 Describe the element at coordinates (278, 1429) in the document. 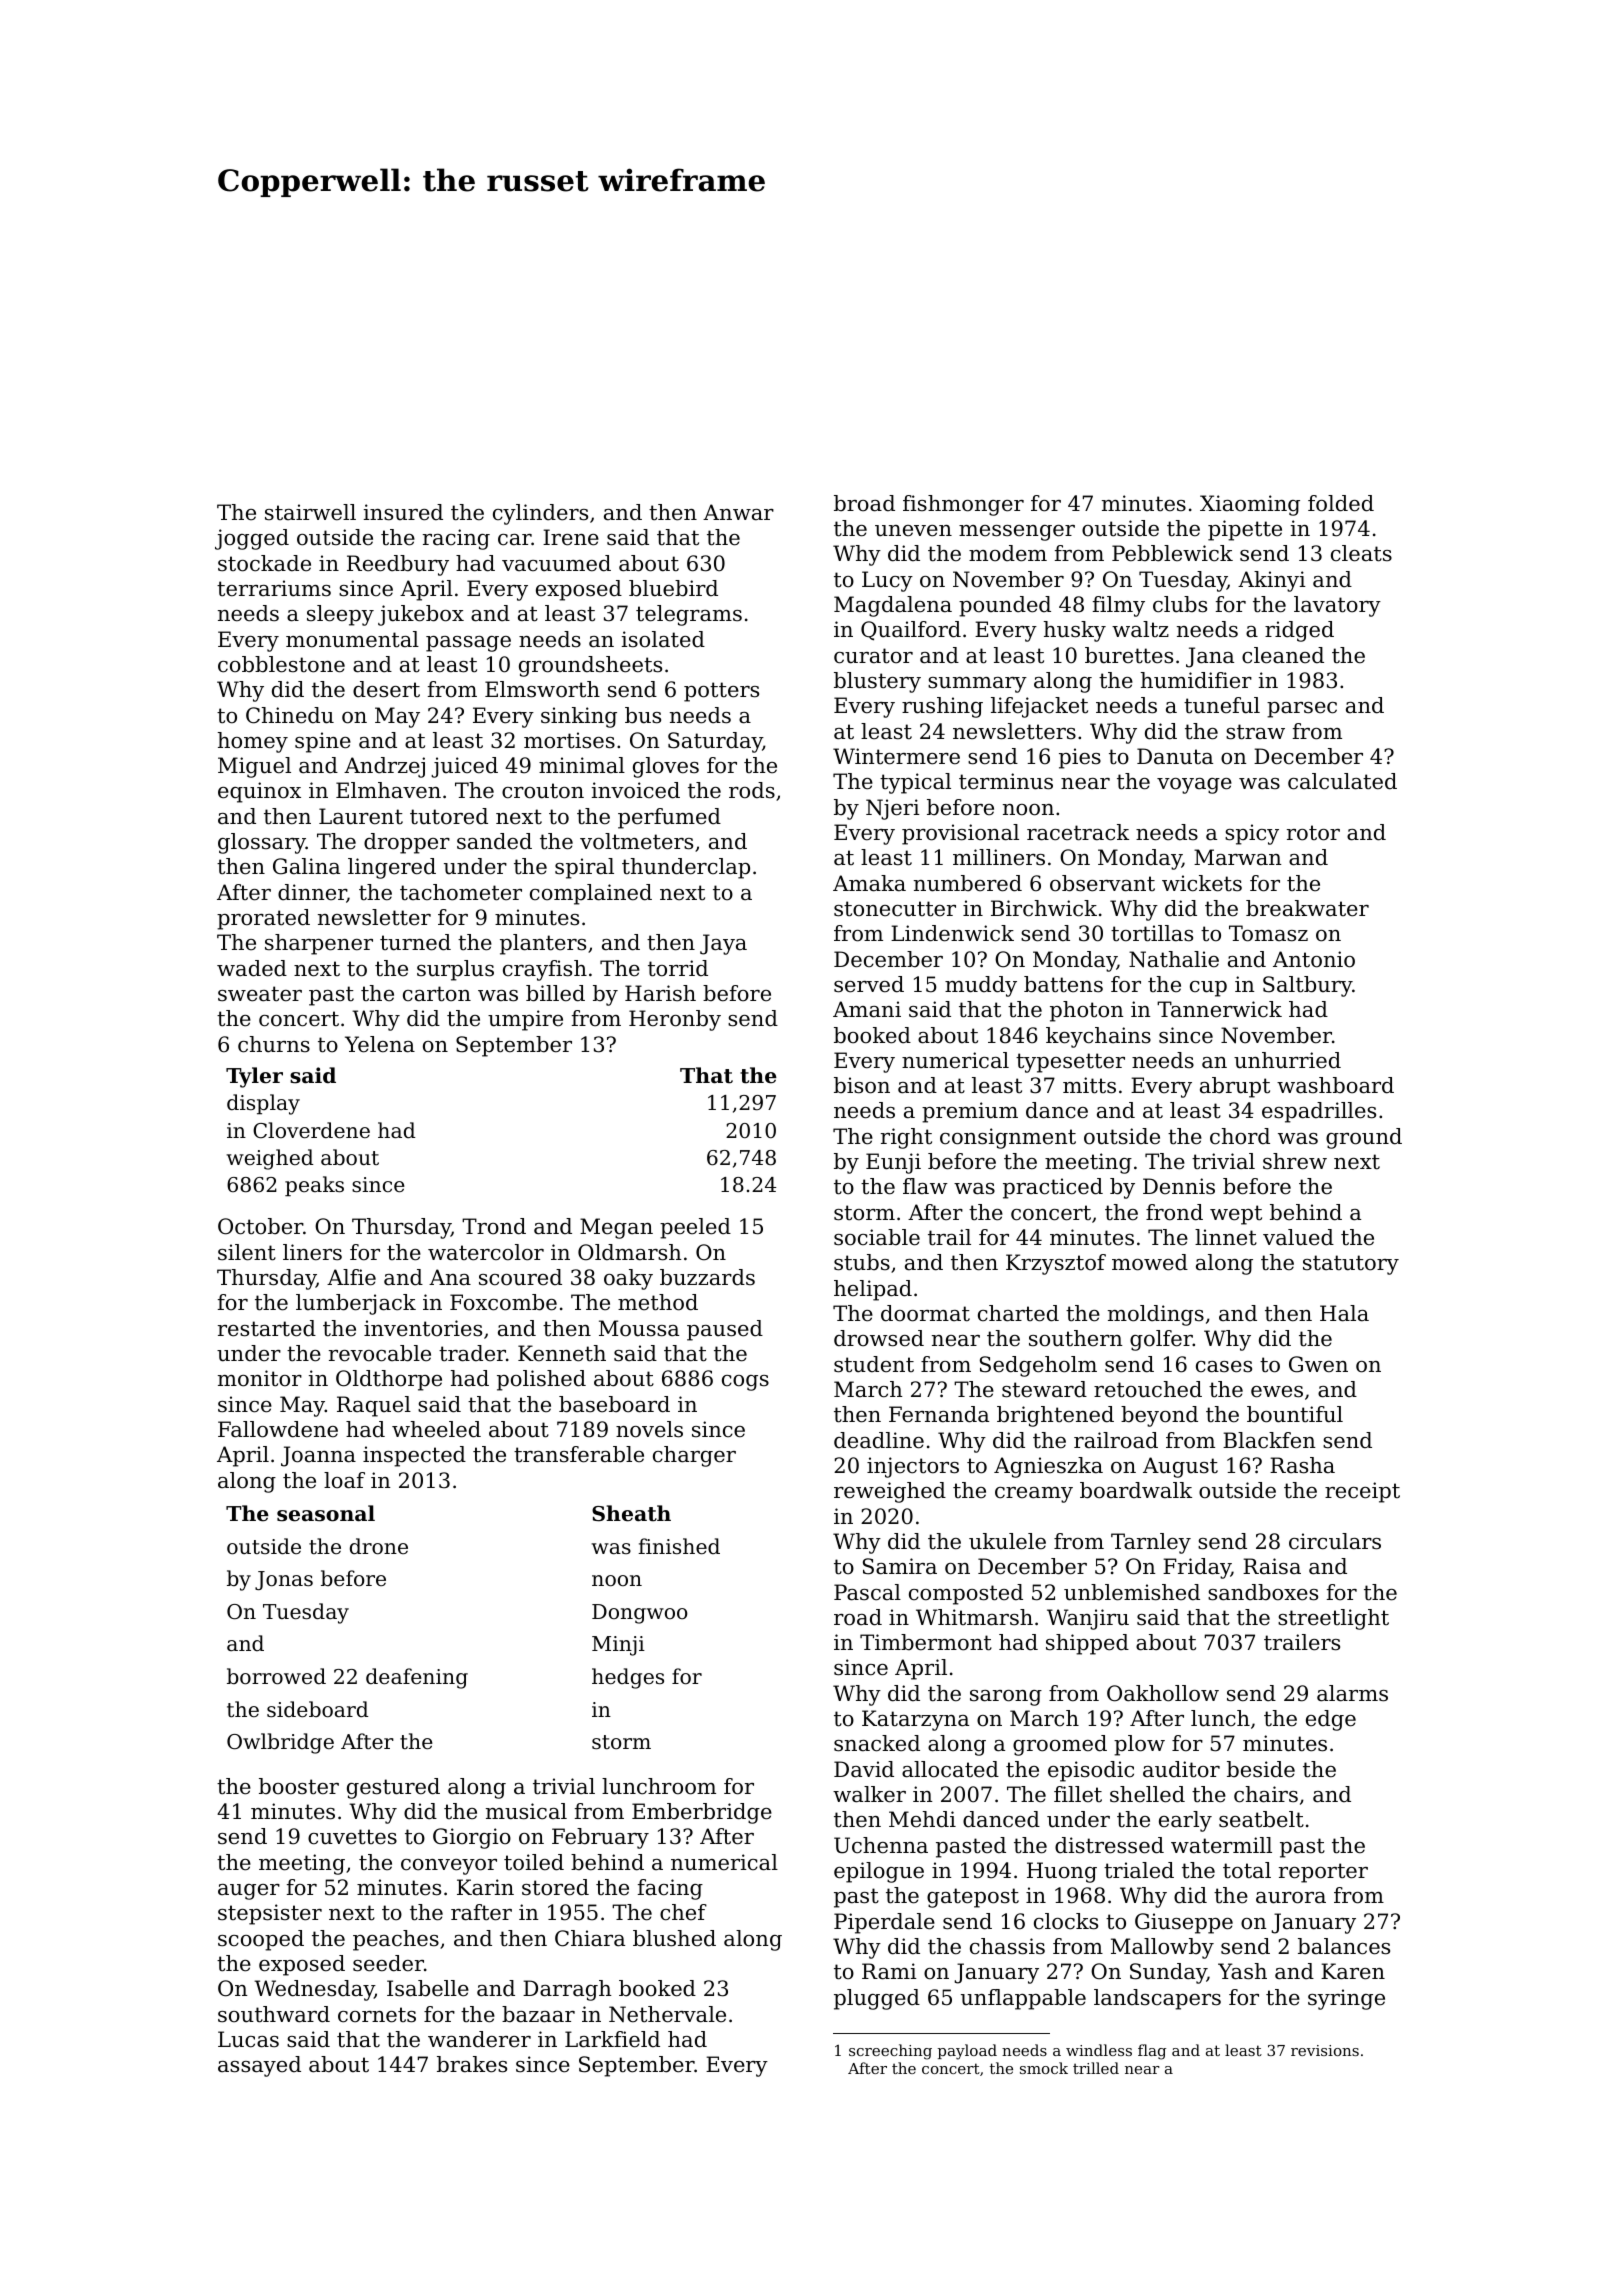

I see `Fallowdene` at that location.
